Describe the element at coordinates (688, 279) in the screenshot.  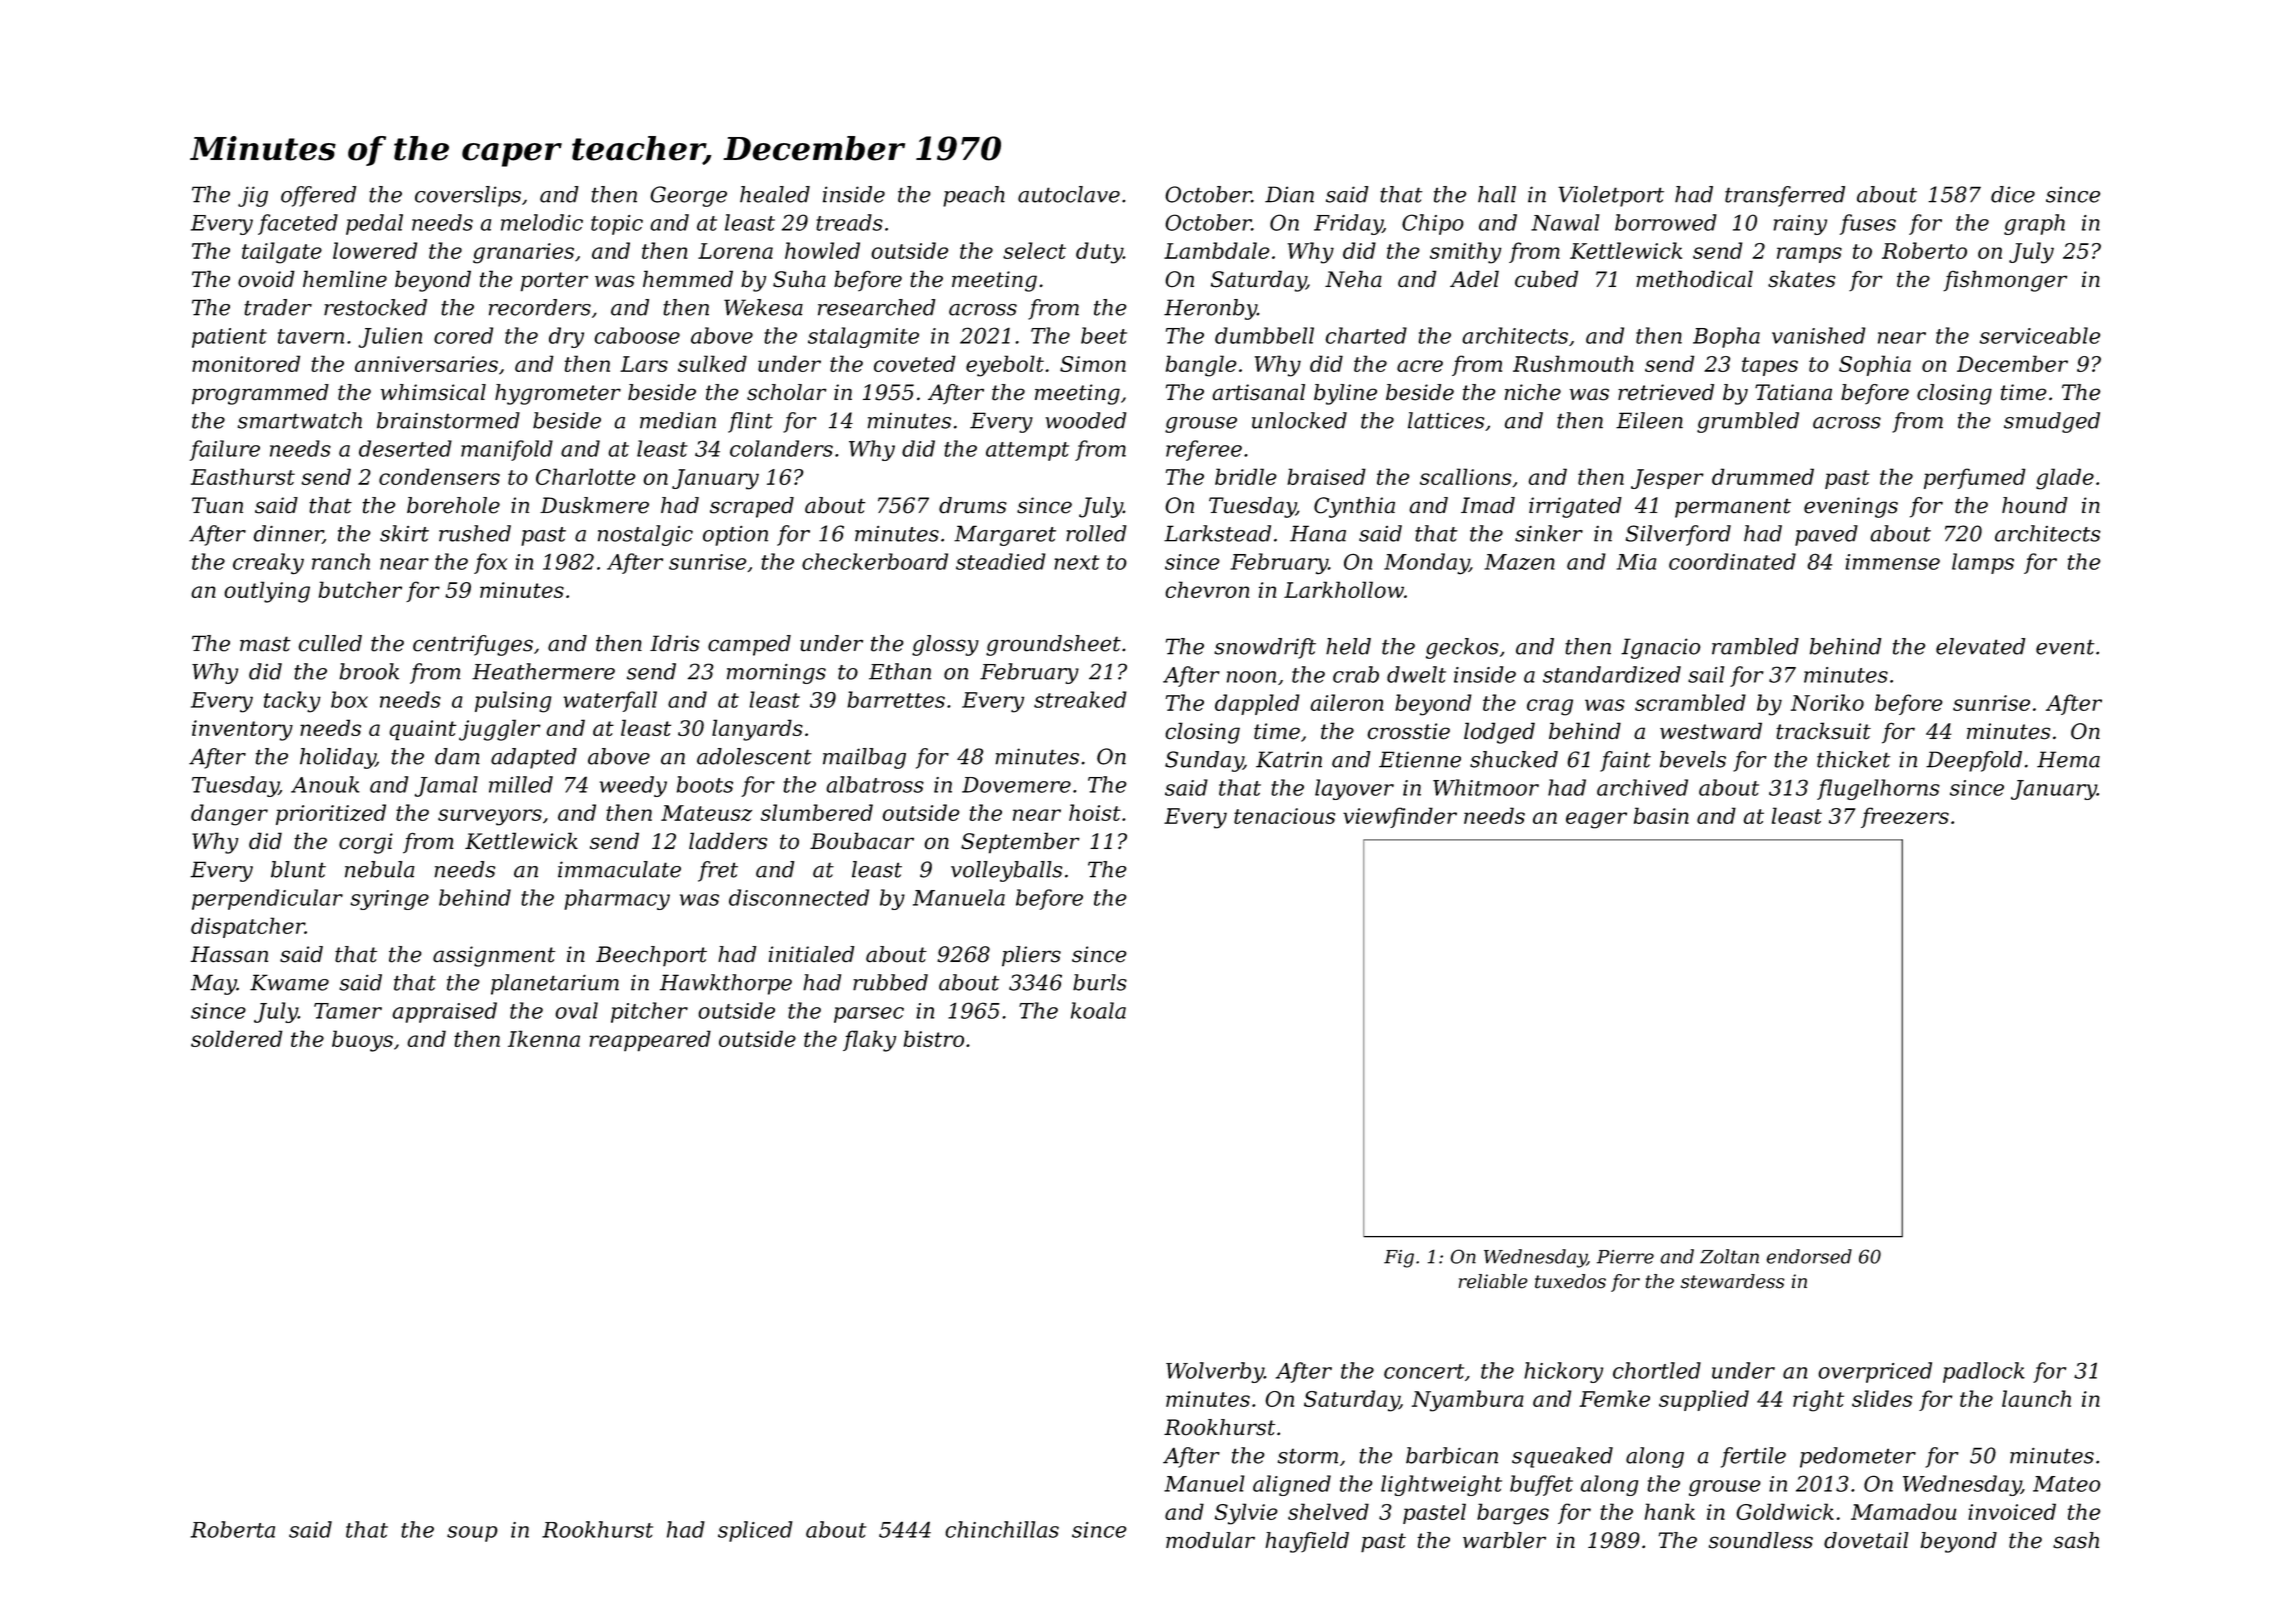
I see `hemmed` at that location.
